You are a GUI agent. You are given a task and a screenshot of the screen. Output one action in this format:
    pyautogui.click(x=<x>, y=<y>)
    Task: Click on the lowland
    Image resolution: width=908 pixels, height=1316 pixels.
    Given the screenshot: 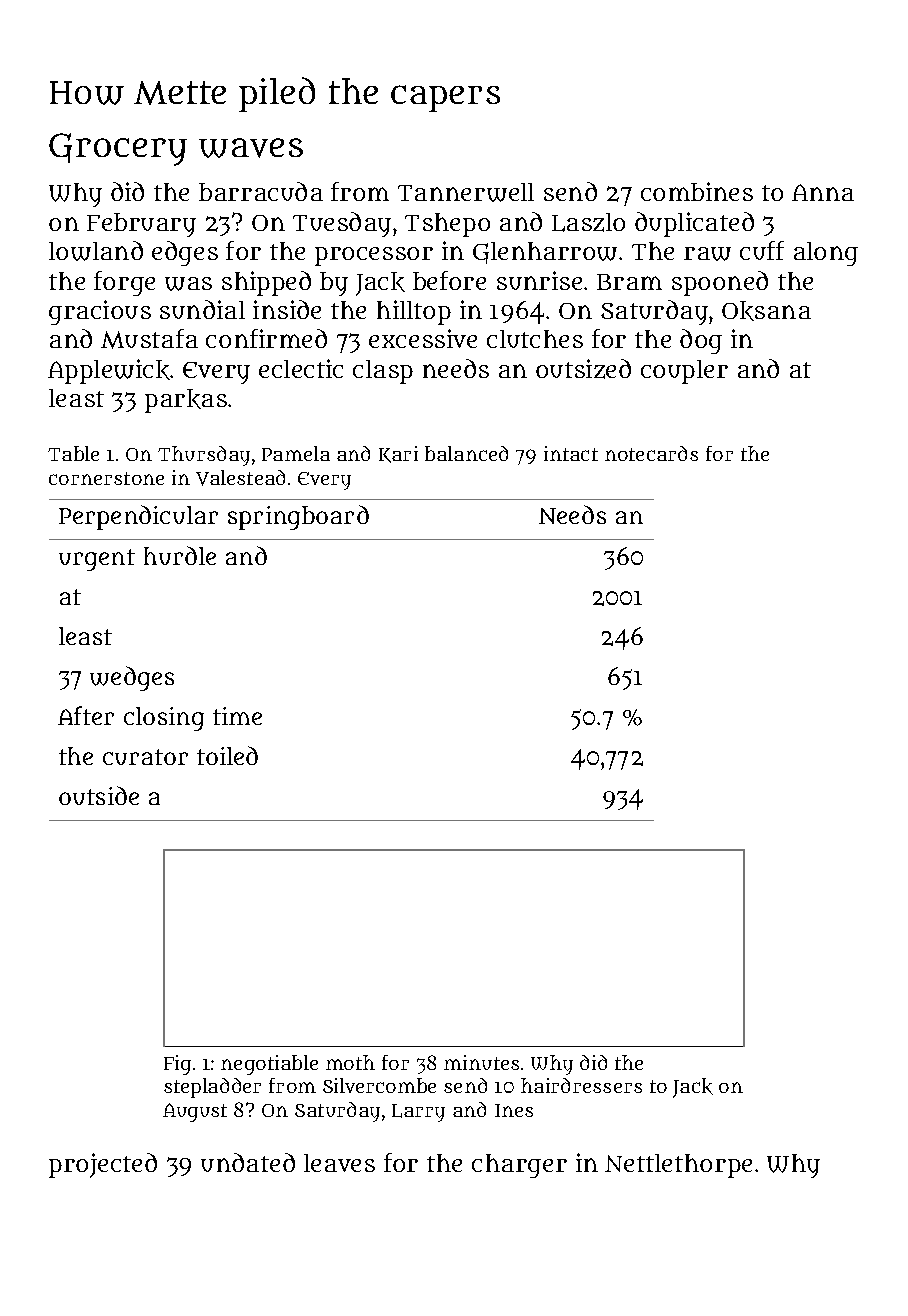 What is the action you would take?
    pyautogui.click(x=96, y=251)
